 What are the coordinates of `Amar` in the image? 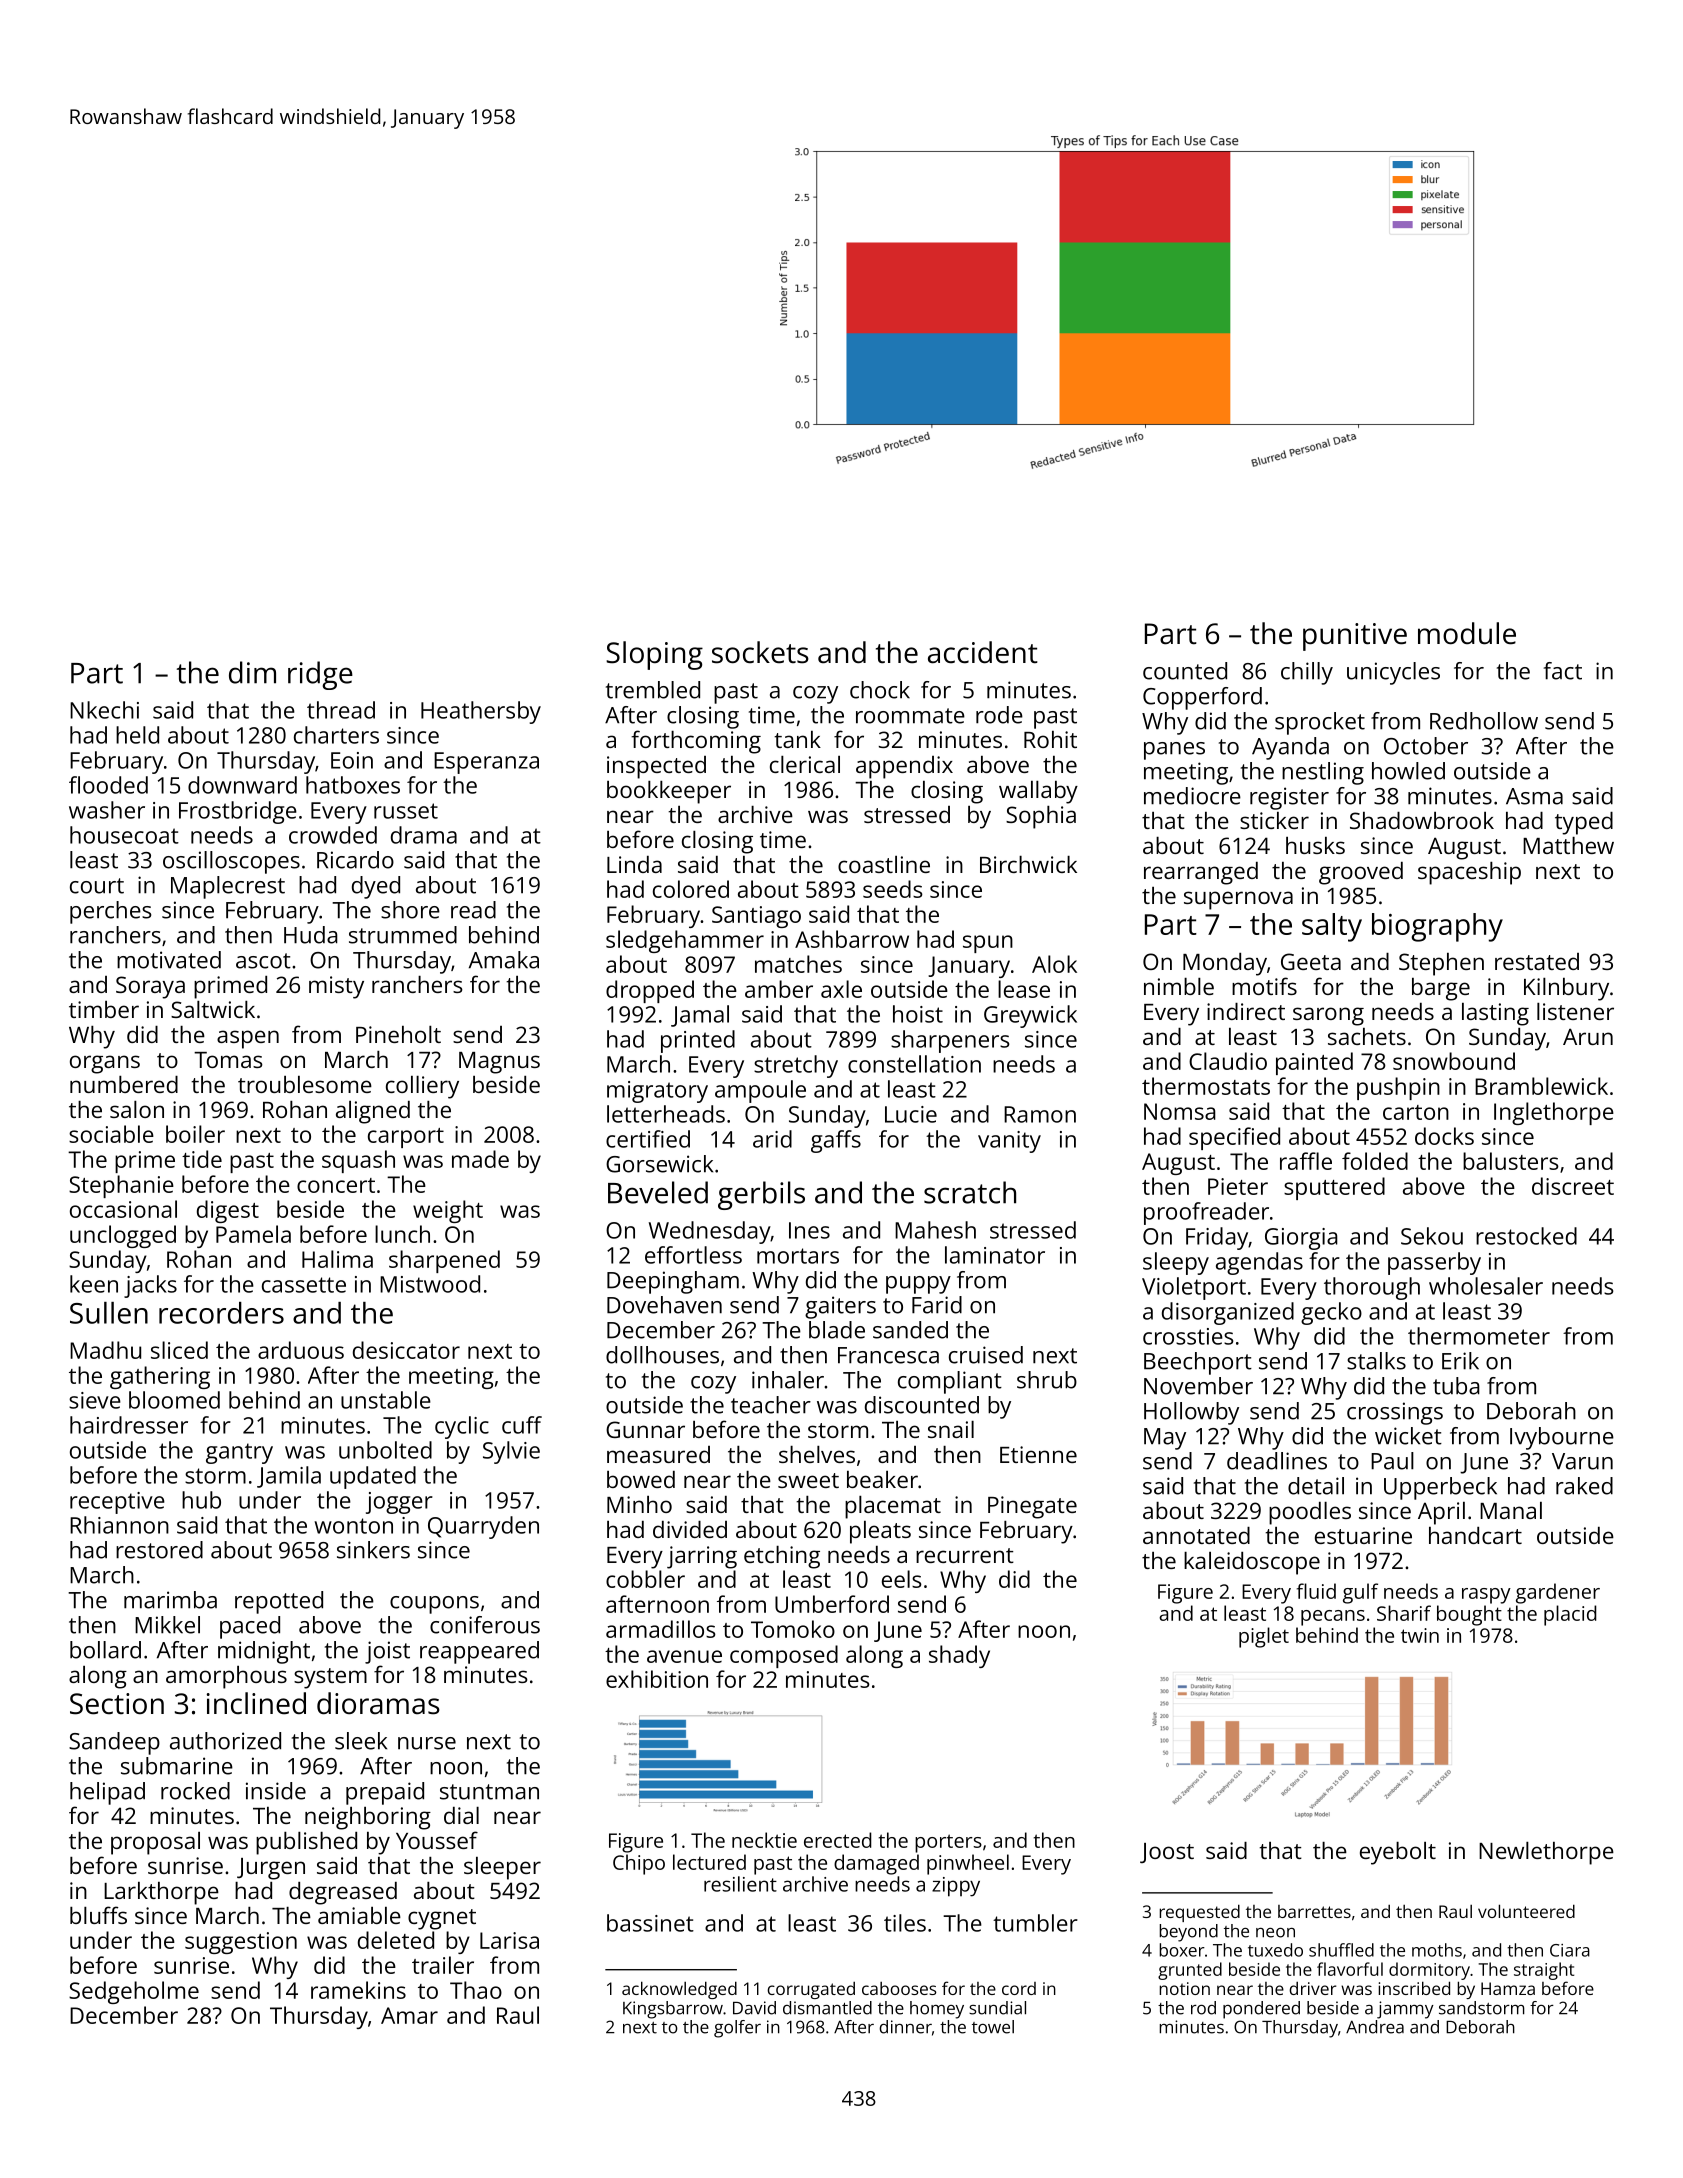 It's located at (409, 2015).
